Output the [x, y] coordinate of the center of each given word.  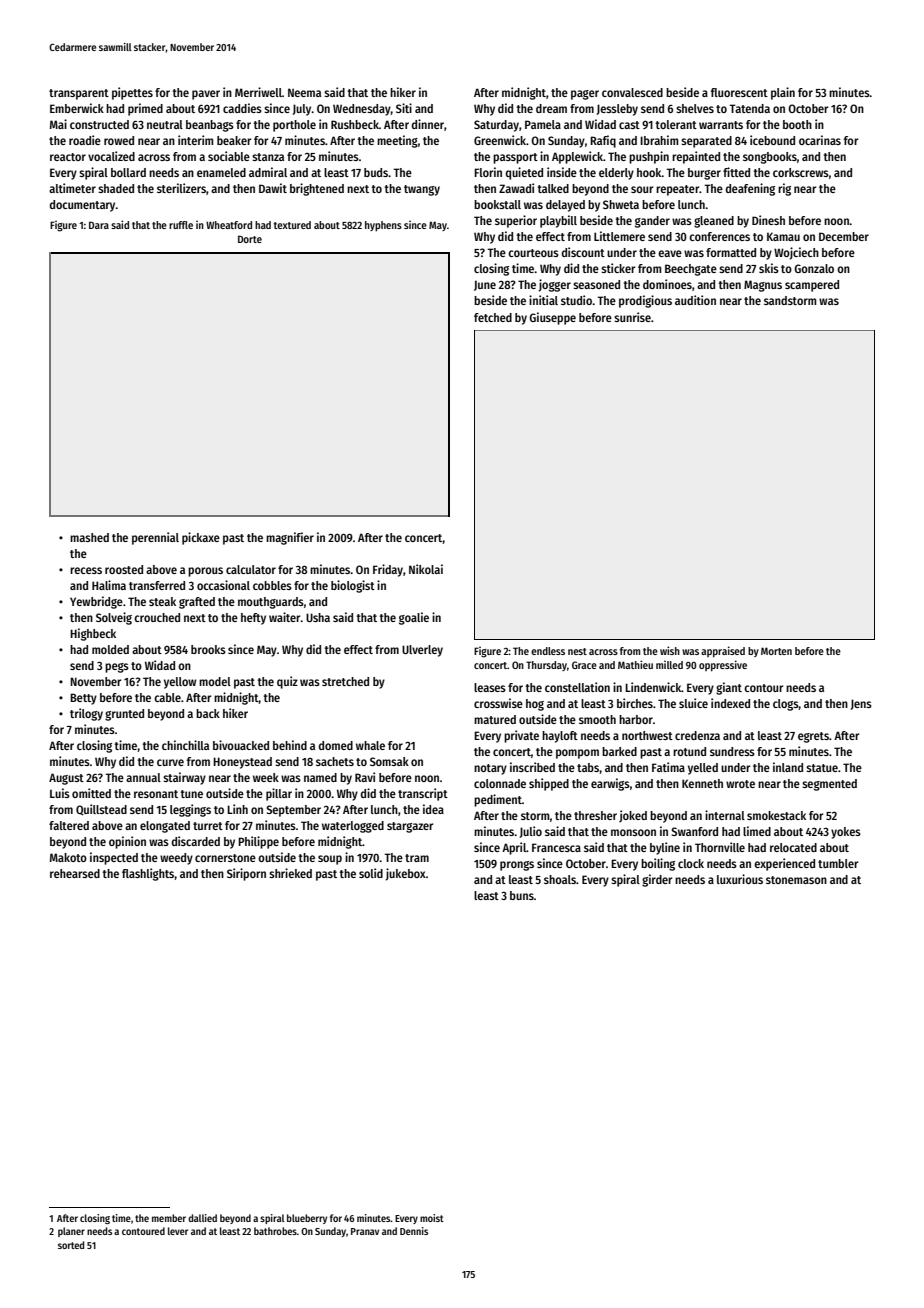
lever [178, 1231]
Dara [99, 225]
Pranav [365, 1231]
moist [432, 1218]
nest [577, 651]
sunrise [632, 317]
